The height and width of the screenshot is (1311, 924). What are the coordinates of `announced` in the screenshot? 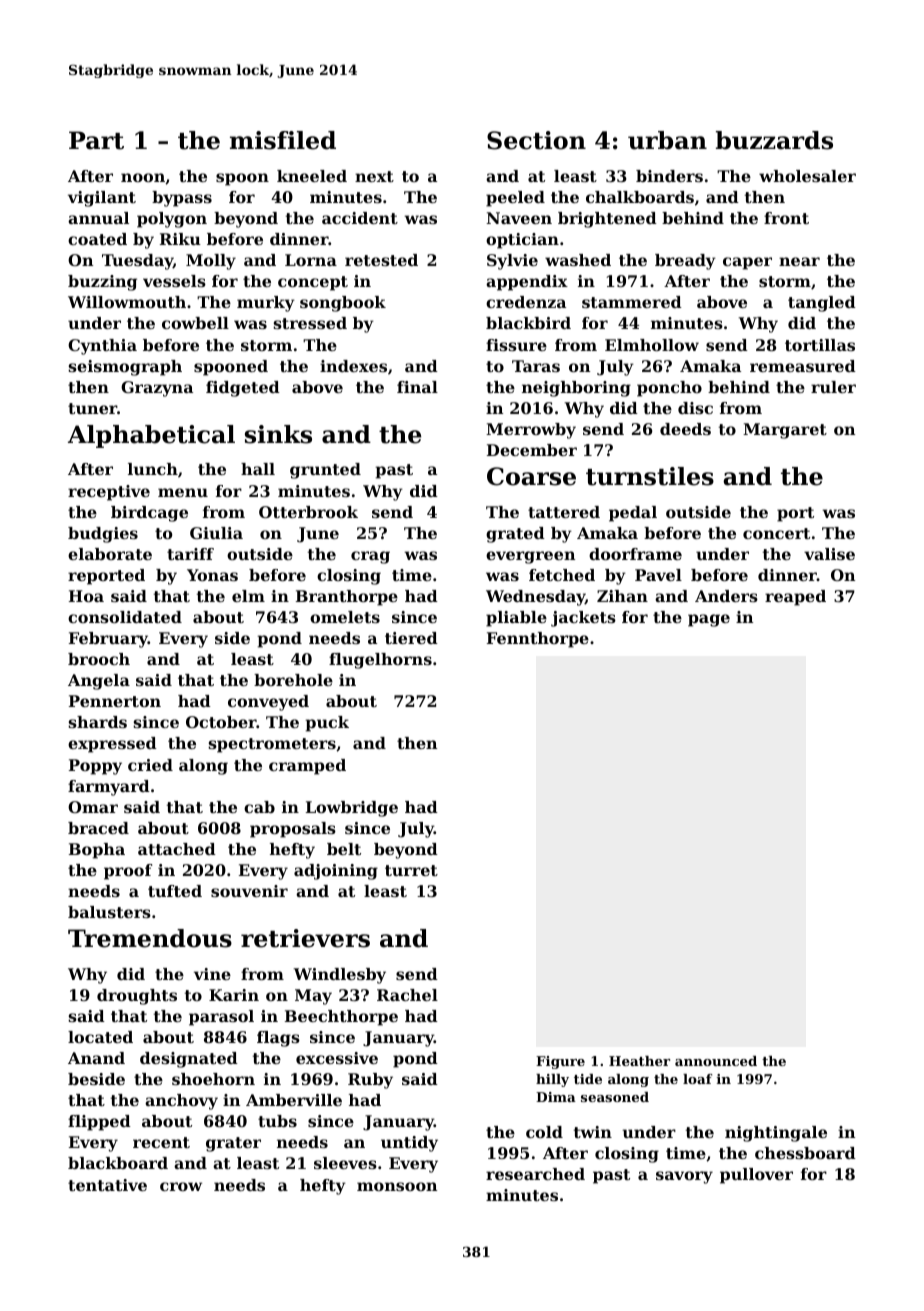 It's located at (716, 1061).
